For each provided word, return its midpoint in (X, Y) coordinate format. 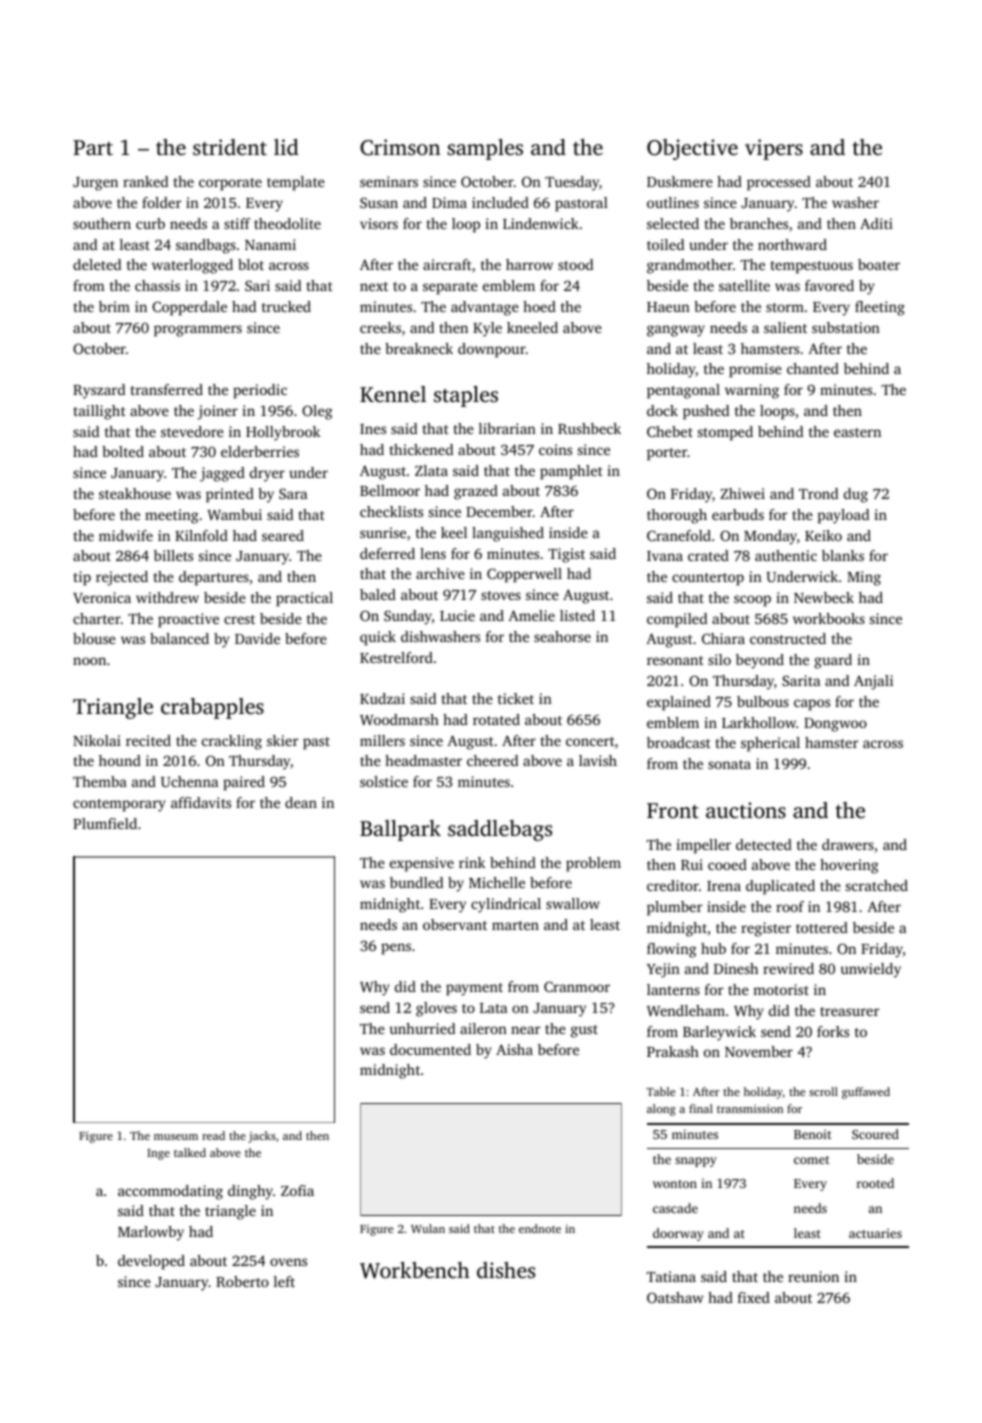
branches (759, 223)
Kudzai (382, 698)
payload (843, 516)
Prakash (673, 1051)
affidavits (201, 802)
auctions (746, 810)
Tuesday (572, 183)
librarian (507, 428)
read (213, 1135)
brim (114, 306)
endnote (540, 1228)
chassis (157, 285)
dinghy (250, 1192)
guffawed (866, 1093)
